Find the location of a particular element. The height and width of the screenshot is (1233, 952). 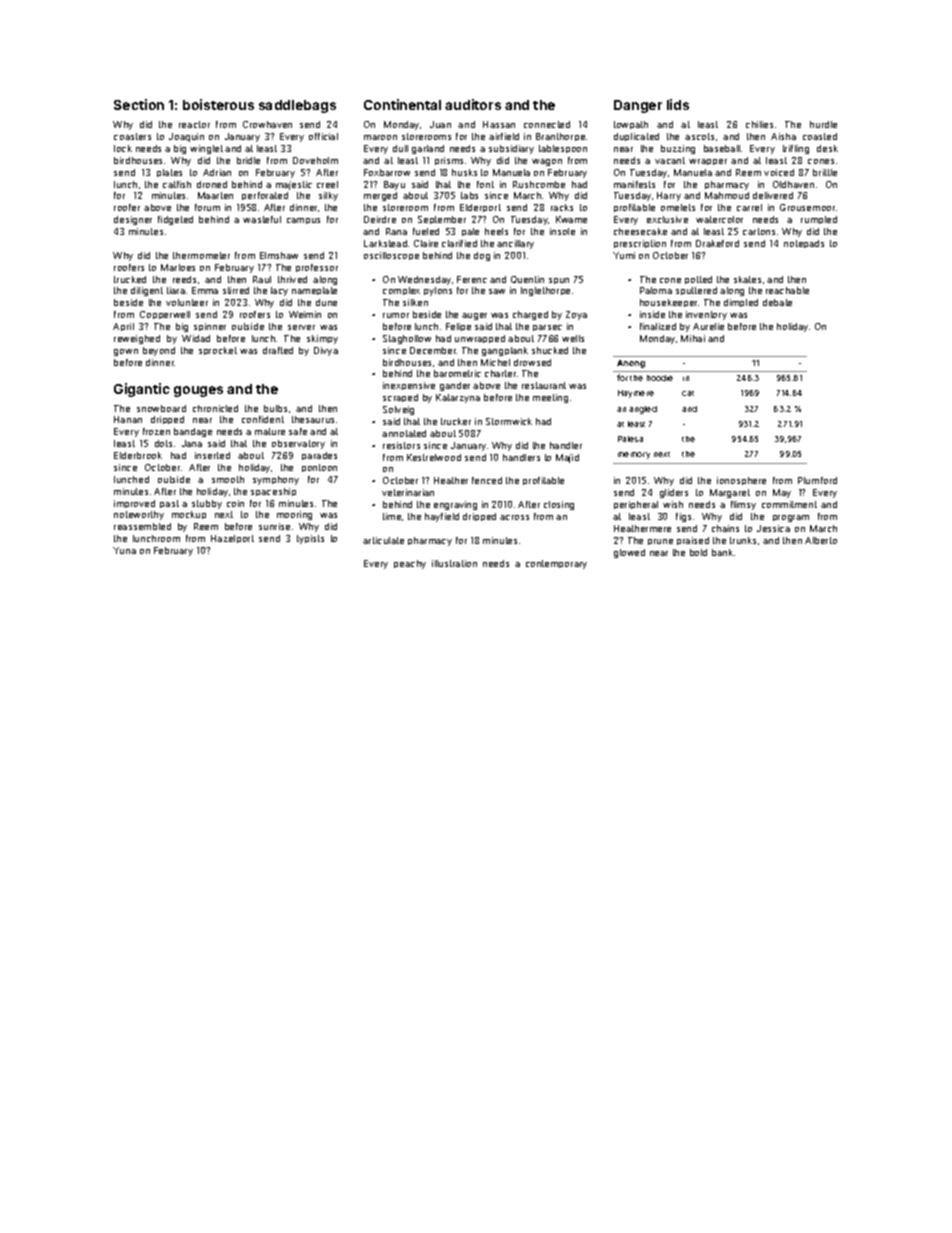

typists is located at coordinates (310, 539).
